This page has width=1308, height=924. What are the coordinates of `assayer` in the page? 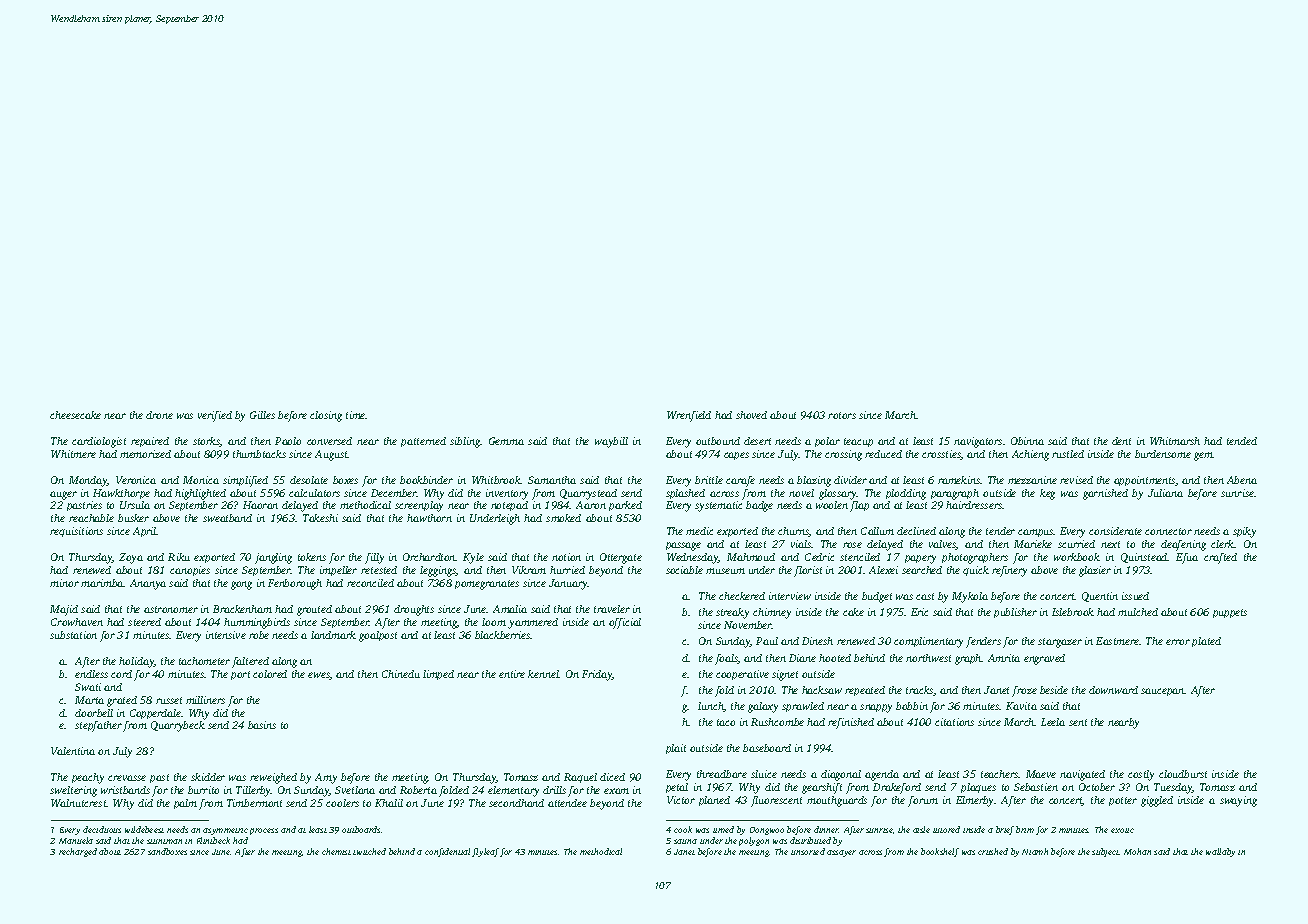 It's located at (841, 853).
